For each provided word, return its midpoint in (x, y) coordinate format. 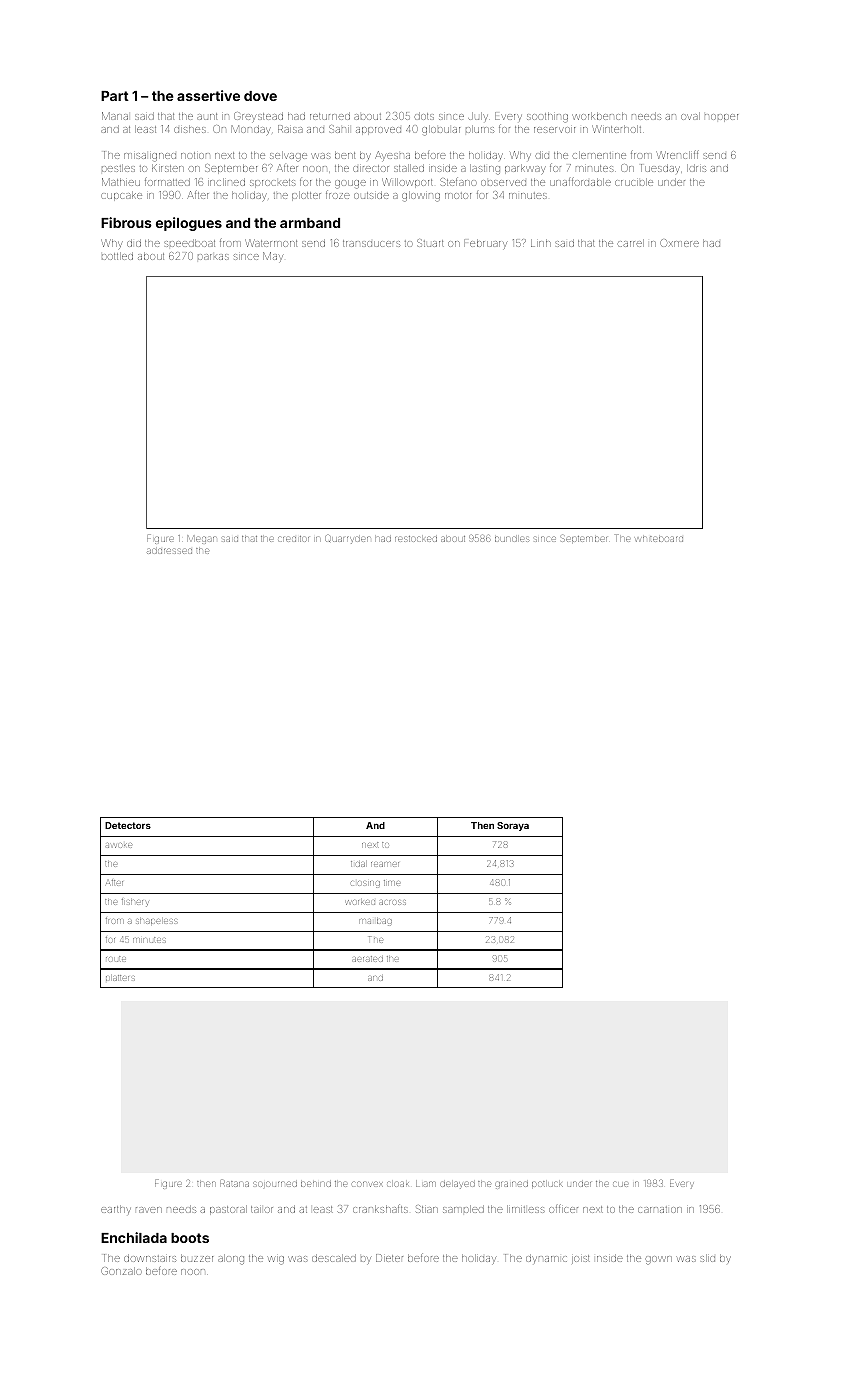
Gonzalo (121, 1271)
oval (690, 116)
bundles (512, 539)
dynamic (546, 1258)
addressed (169, 551)
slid (707, 1258)
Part (115, 96)
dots (424, 116)
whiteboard (659, 539)
